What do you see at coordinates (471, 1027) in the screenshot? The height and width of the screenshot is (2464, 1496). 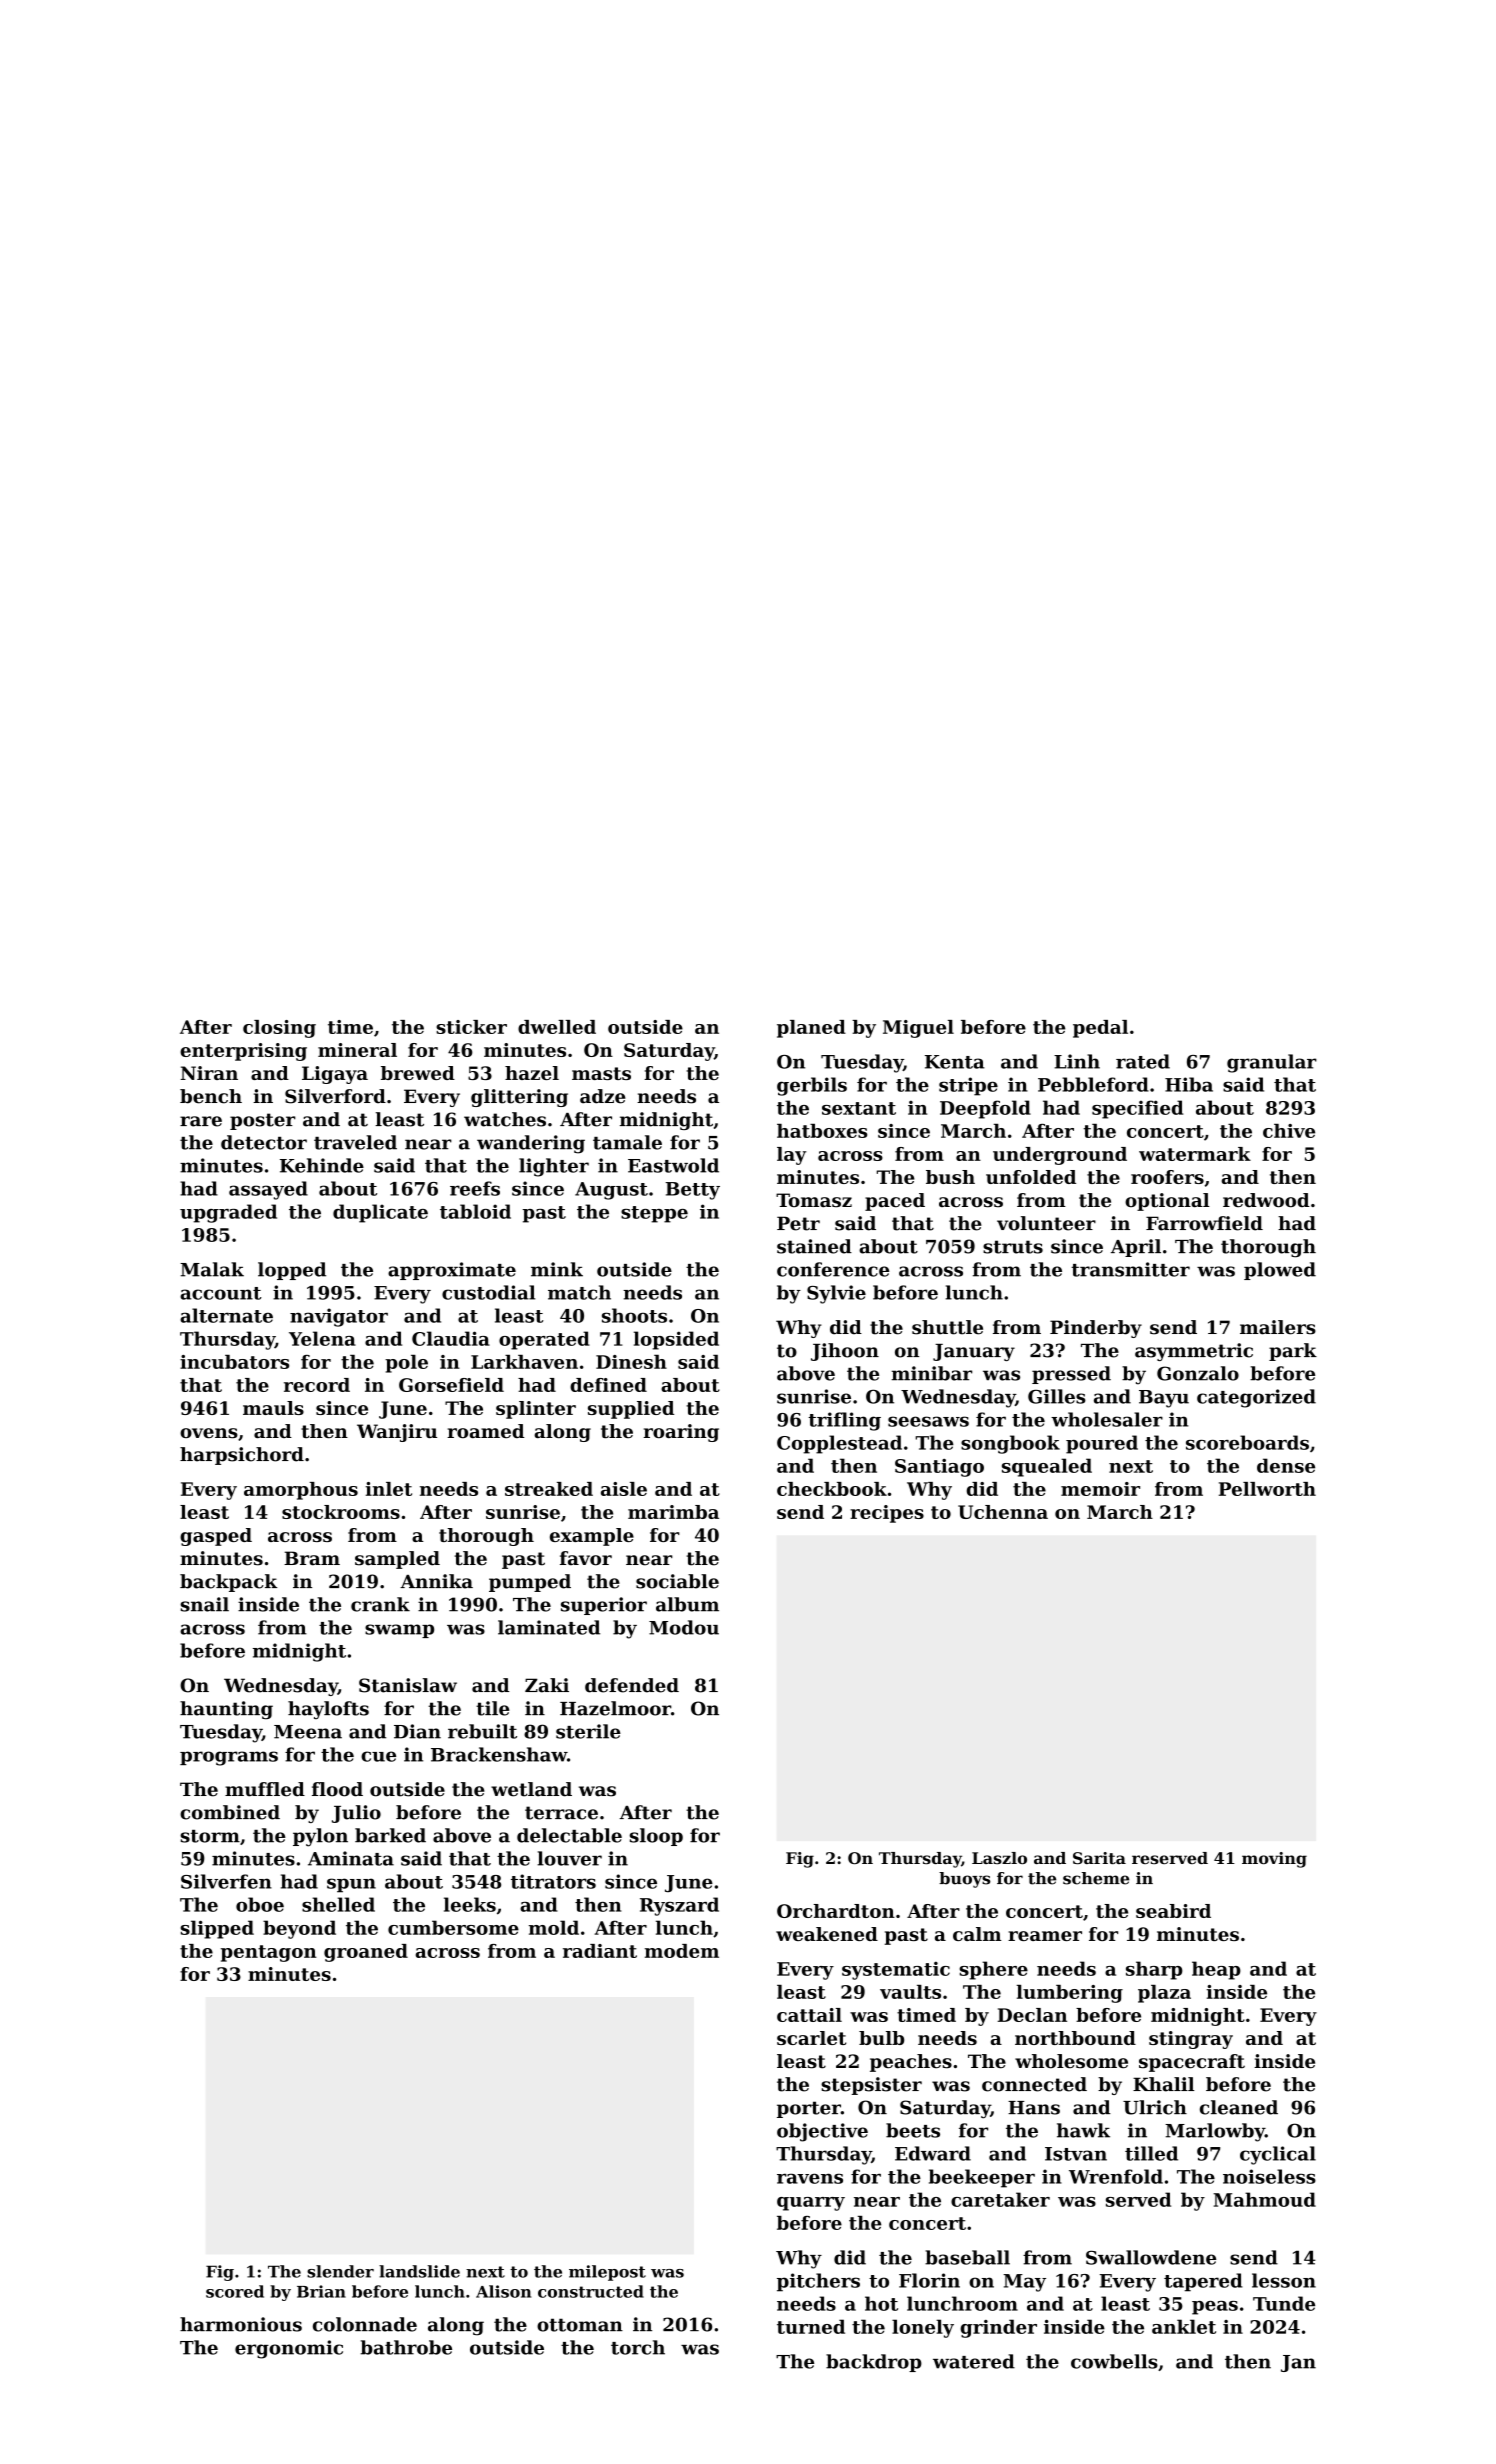 I see `sticker` at bounding box center [471, 1027].
